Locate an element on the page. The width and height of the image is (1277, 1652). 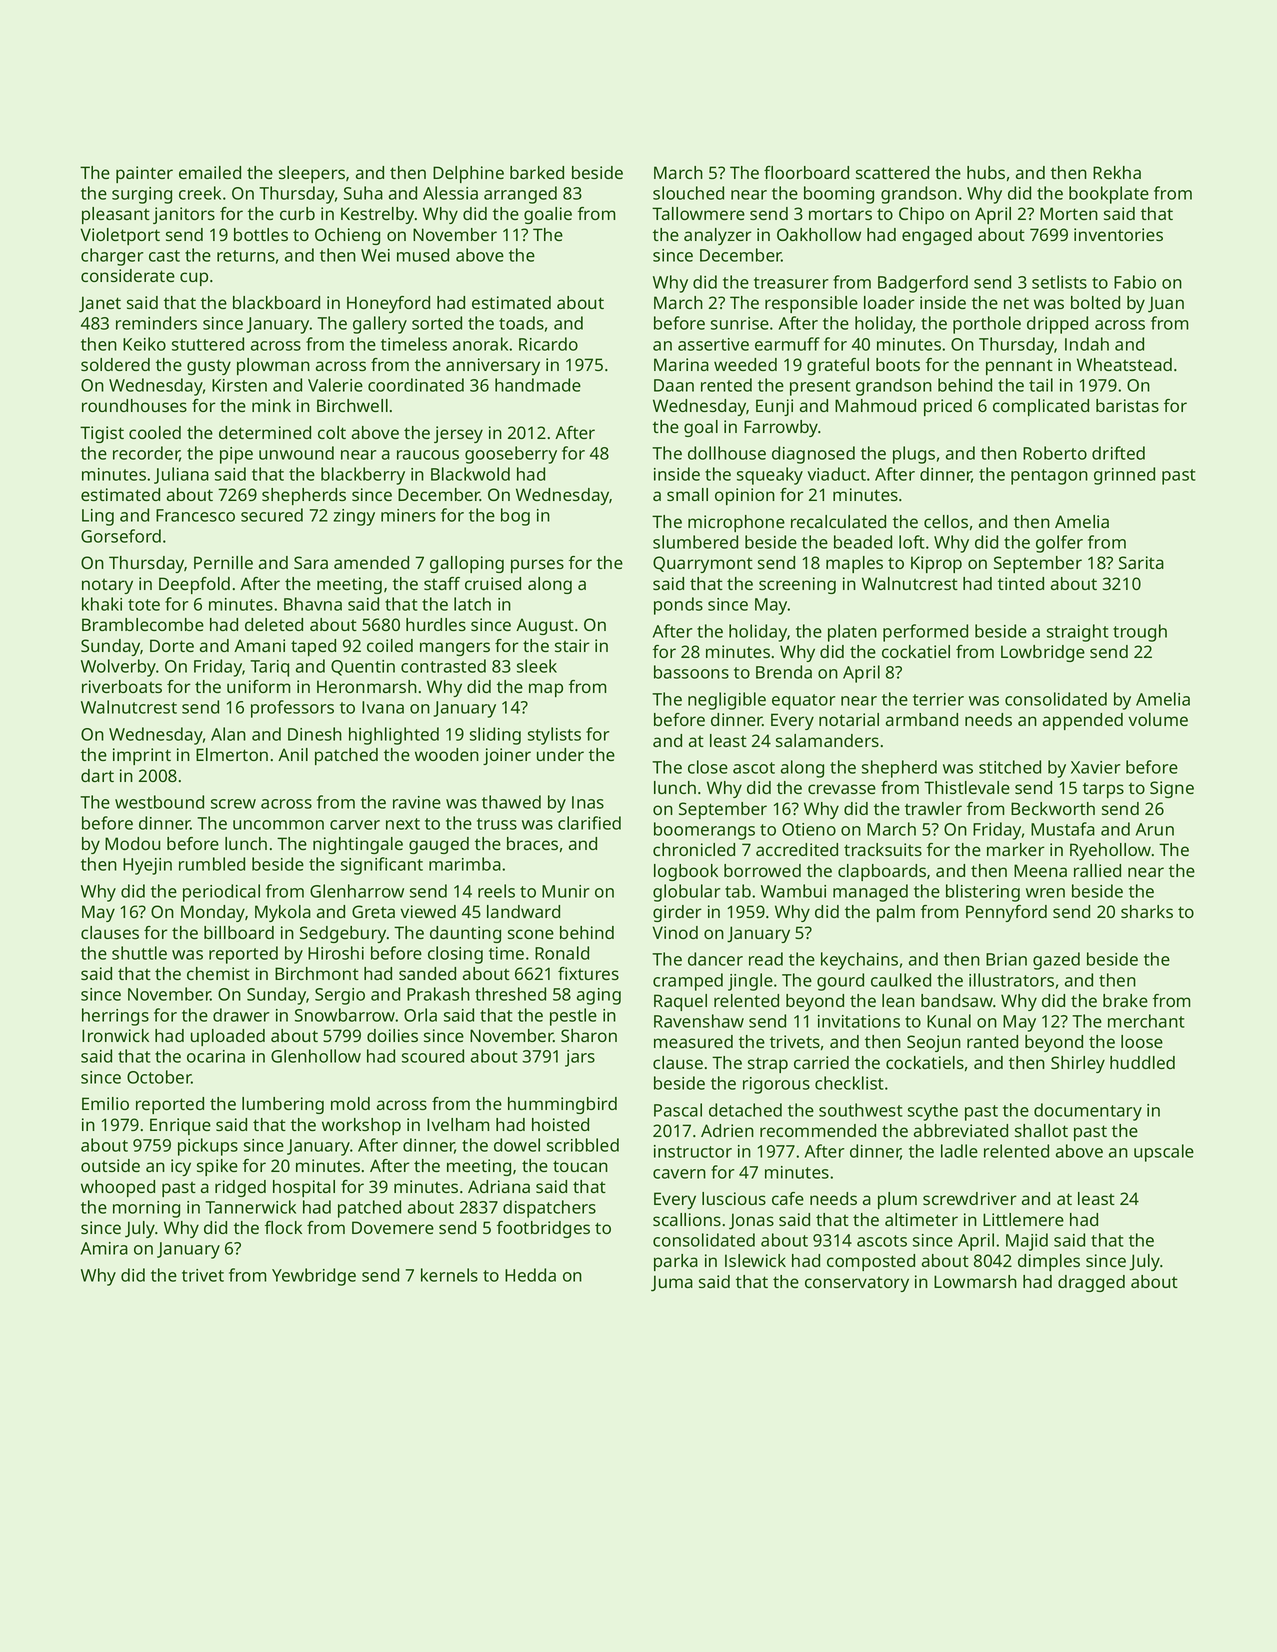
barked is located at coordinates (537, 172).
